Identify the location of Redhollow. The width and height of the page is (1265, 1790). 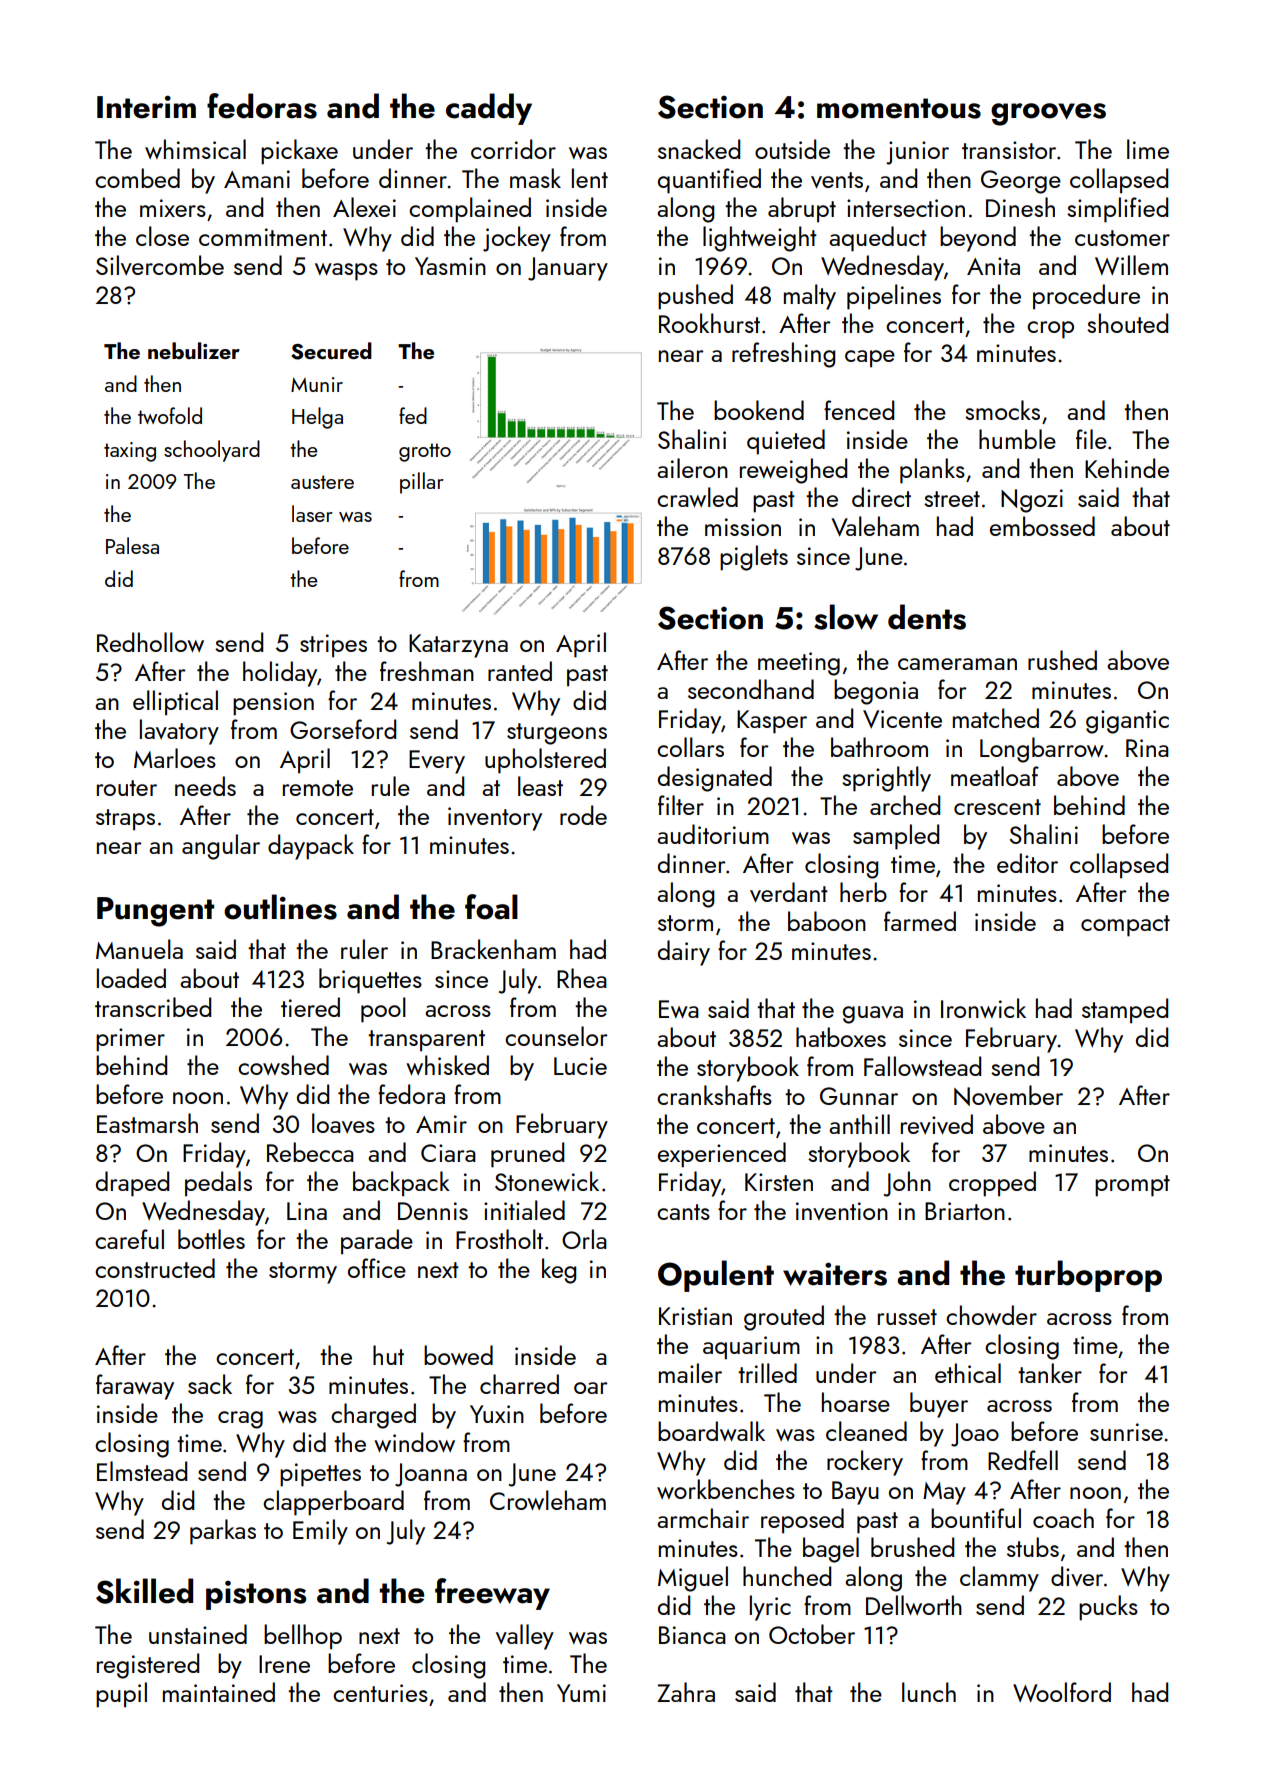
(150, 642).
